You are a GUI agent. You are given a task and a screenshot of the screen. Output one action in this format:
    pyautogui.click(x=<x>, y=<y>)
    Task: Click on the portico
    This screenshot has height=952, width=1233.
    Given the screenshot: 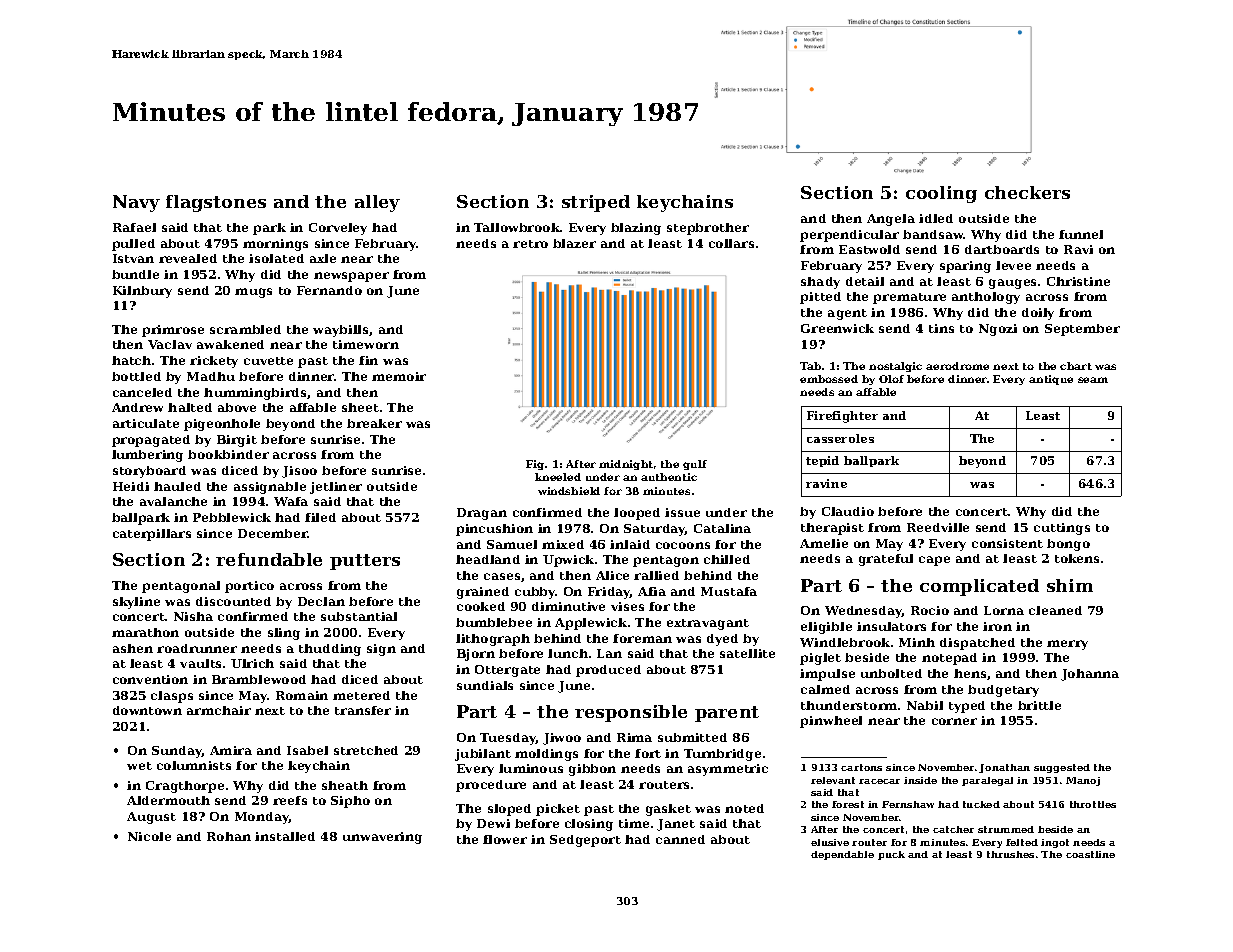 What is the action you would take?
    pyautogui.click(x=249, y=587)
